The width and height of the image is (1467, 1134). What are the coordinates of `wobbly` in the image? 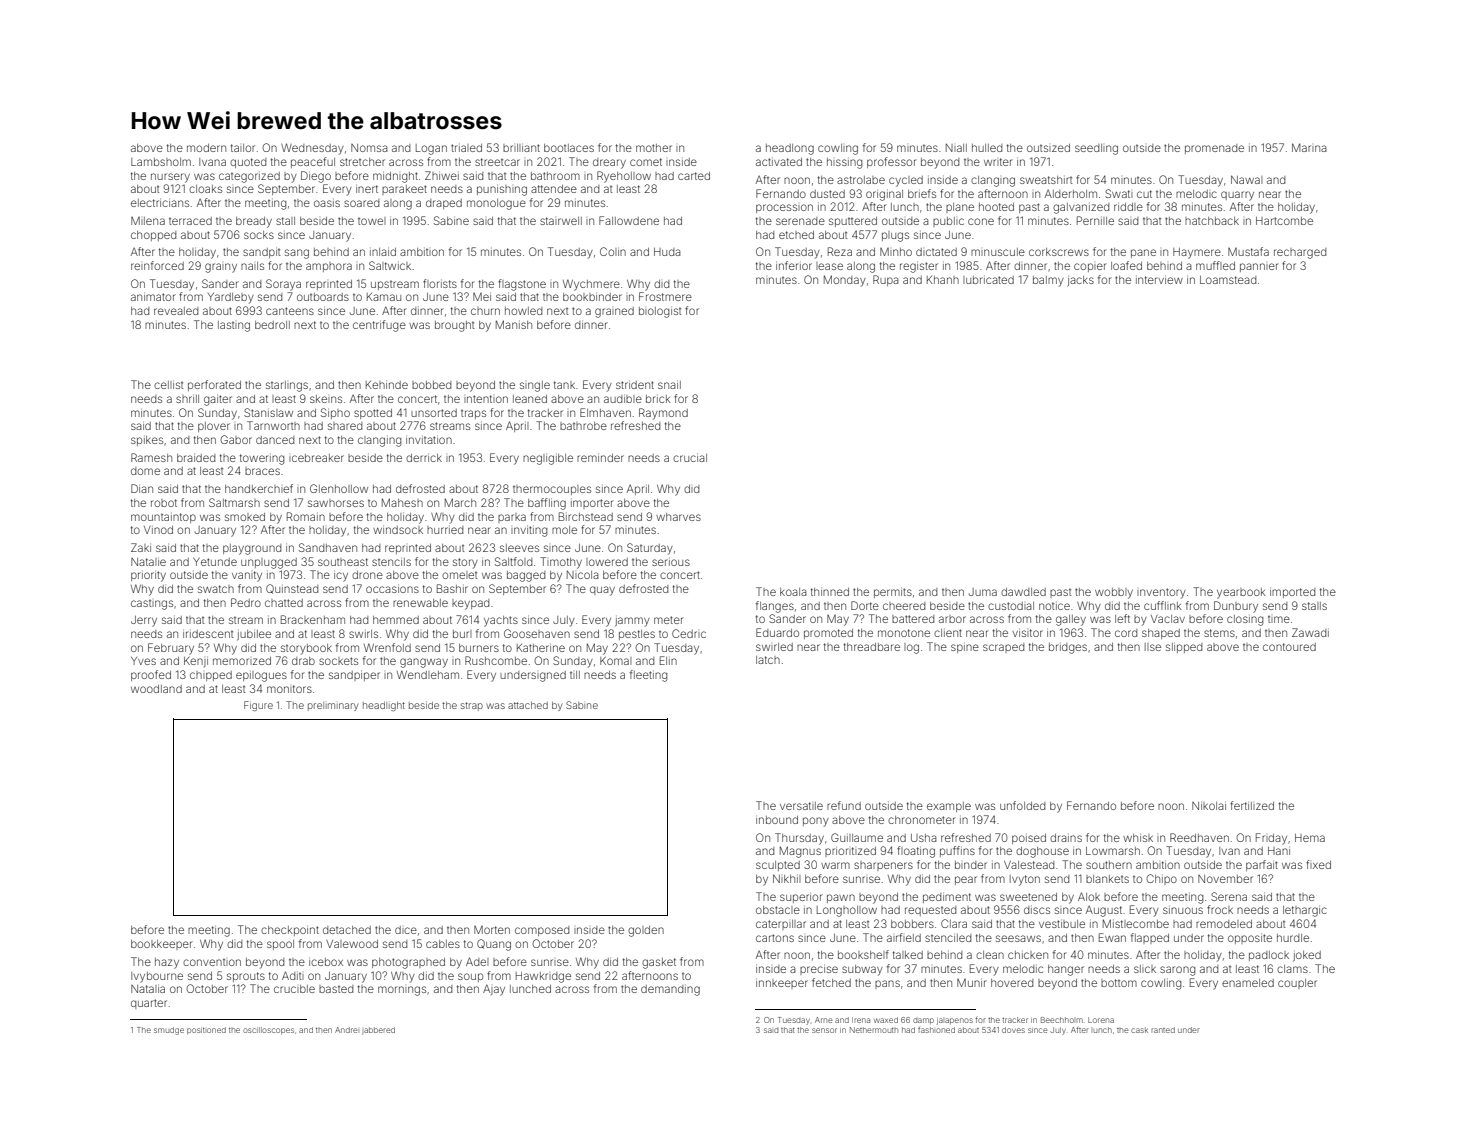 It's located at (1114, 593).
